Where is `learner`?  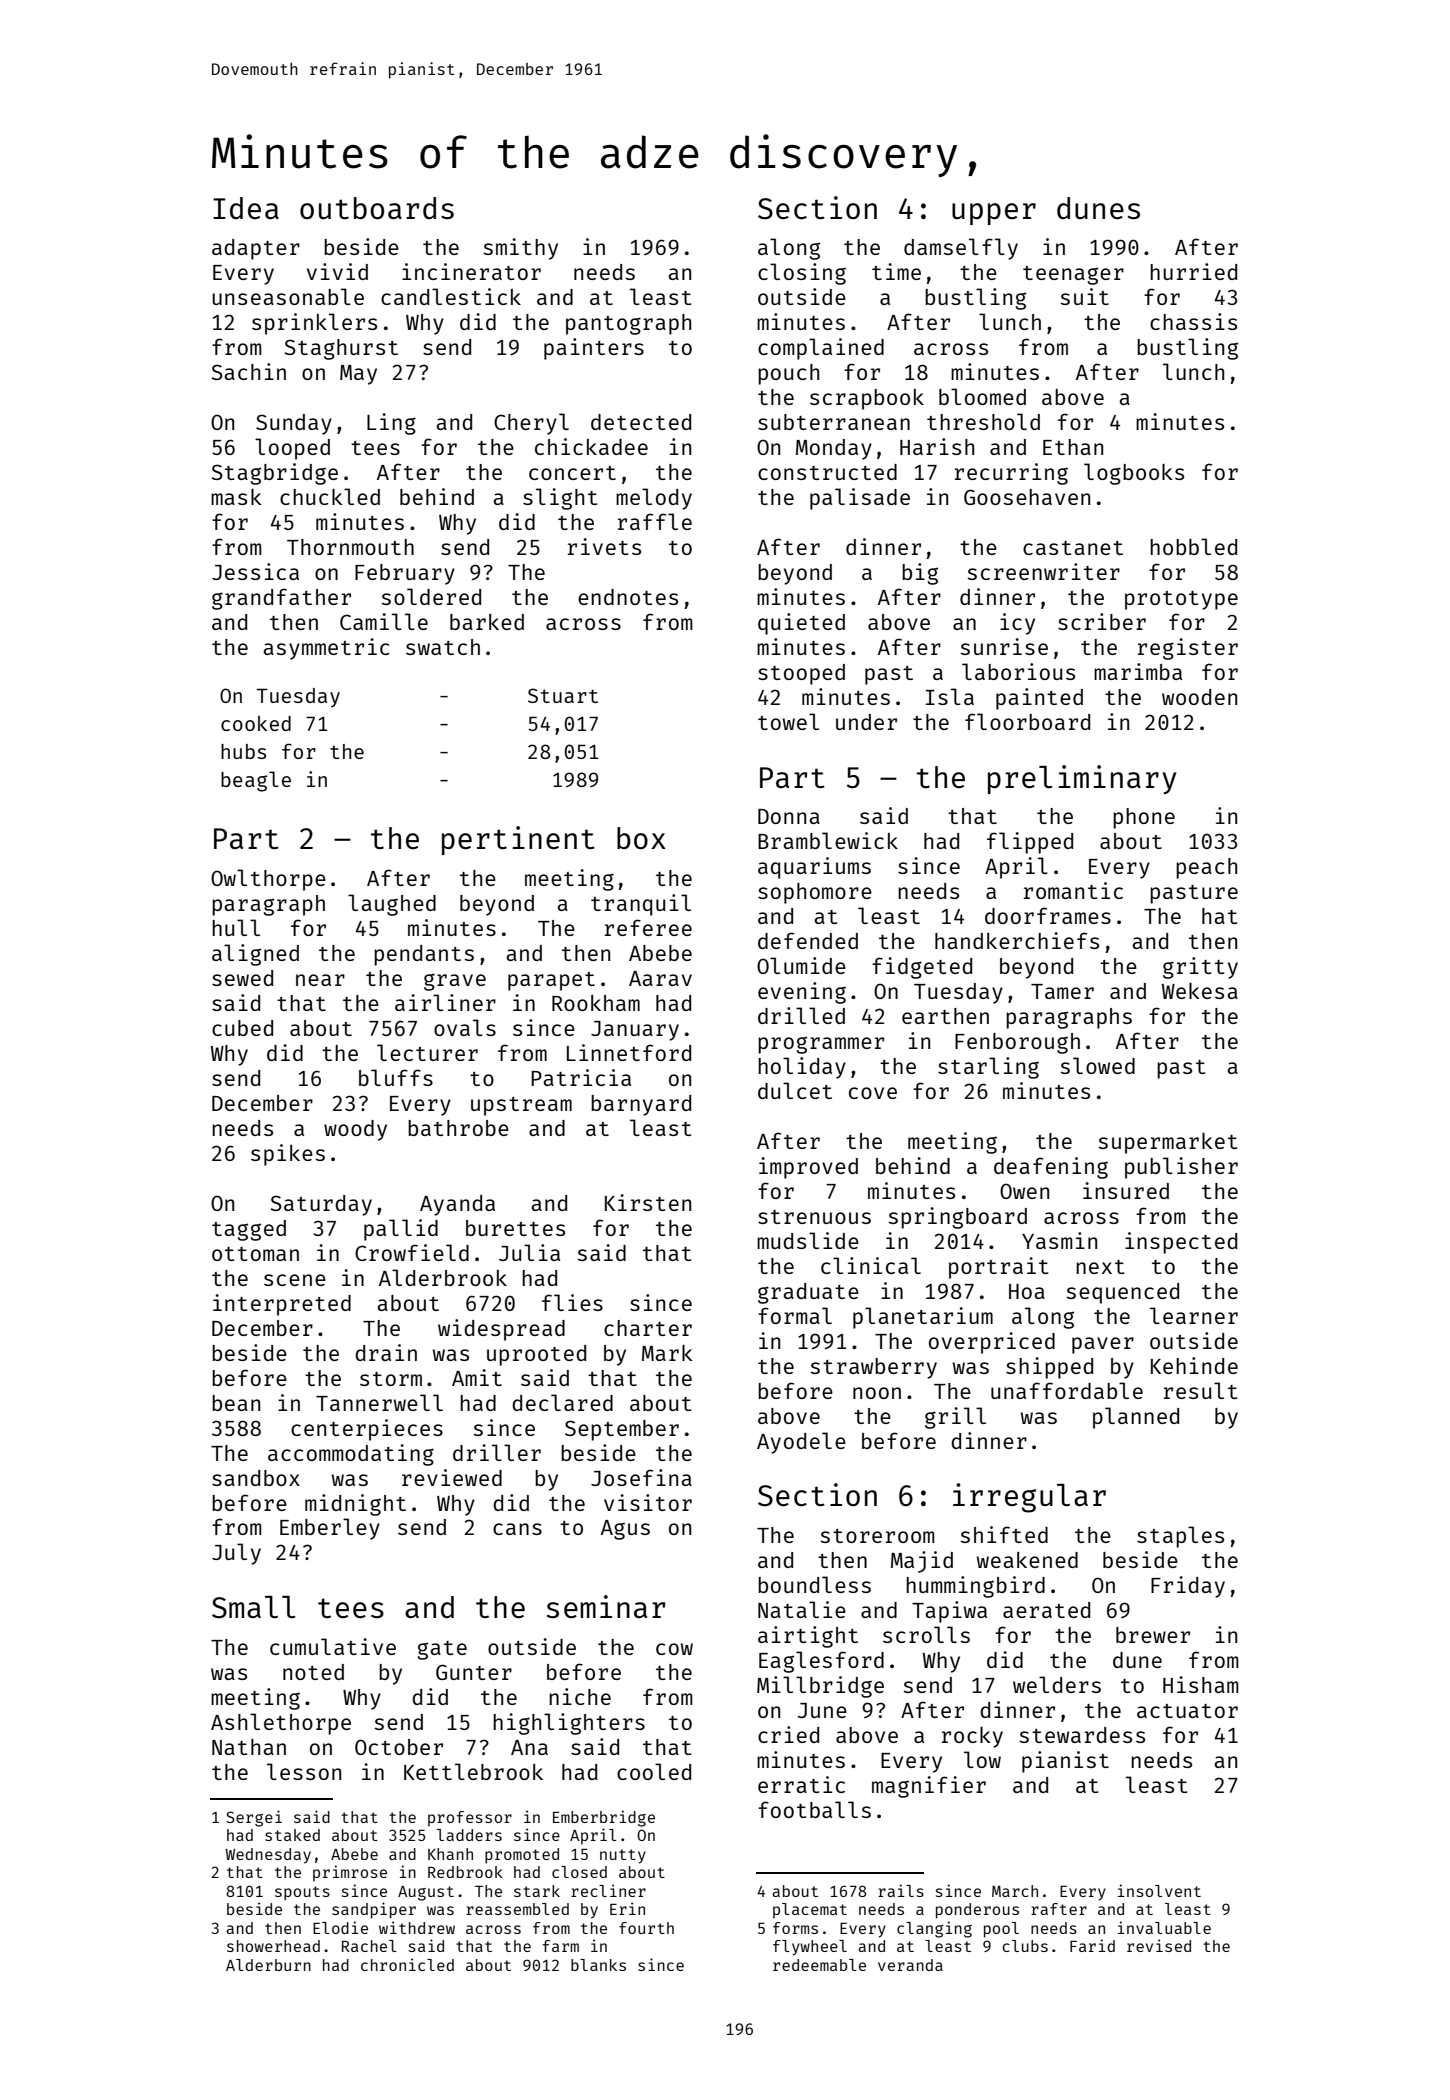 learner is located at coordinates (1194, 1315).
